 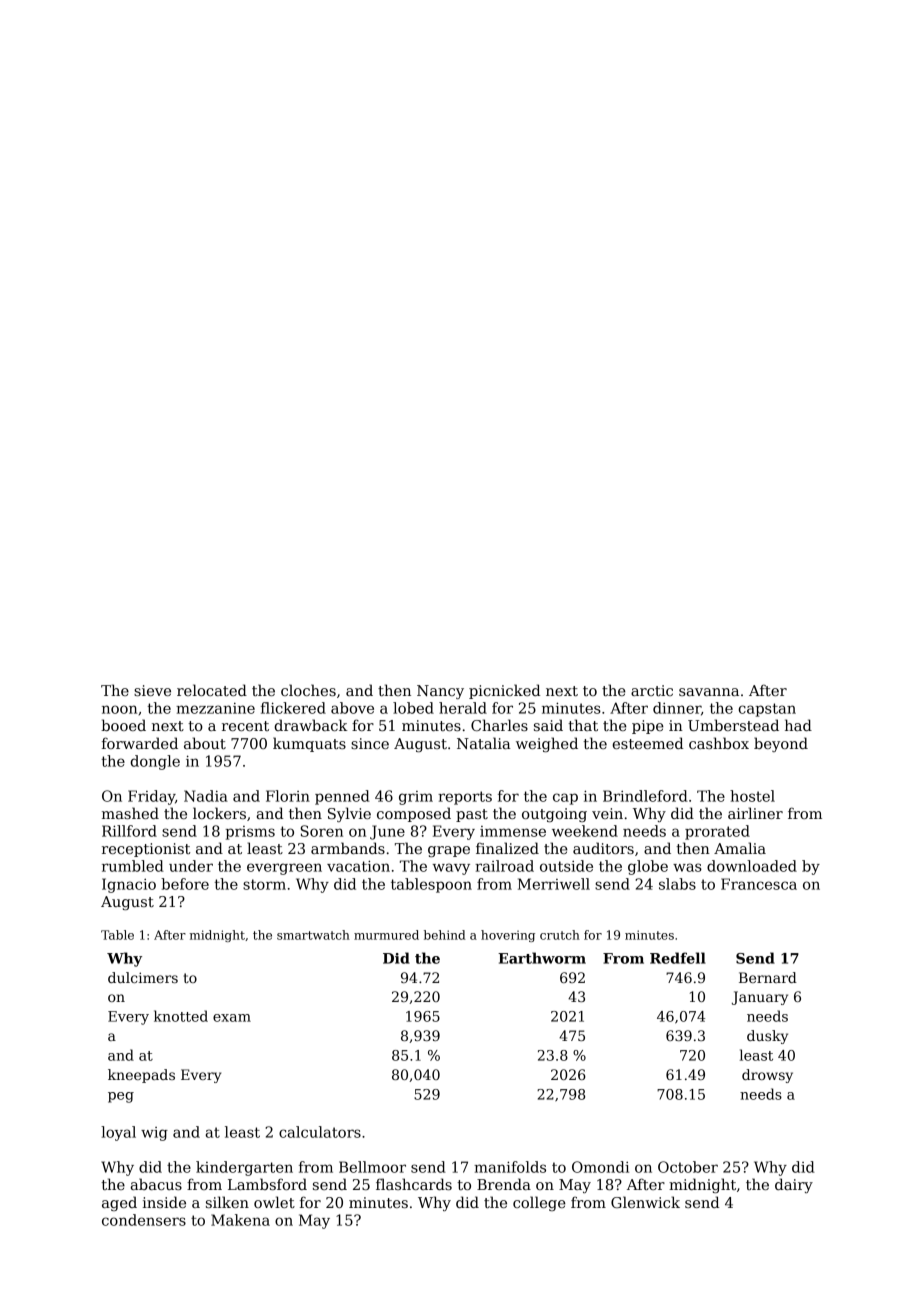 I want to click on savanna, so click(x=709, y=692).
